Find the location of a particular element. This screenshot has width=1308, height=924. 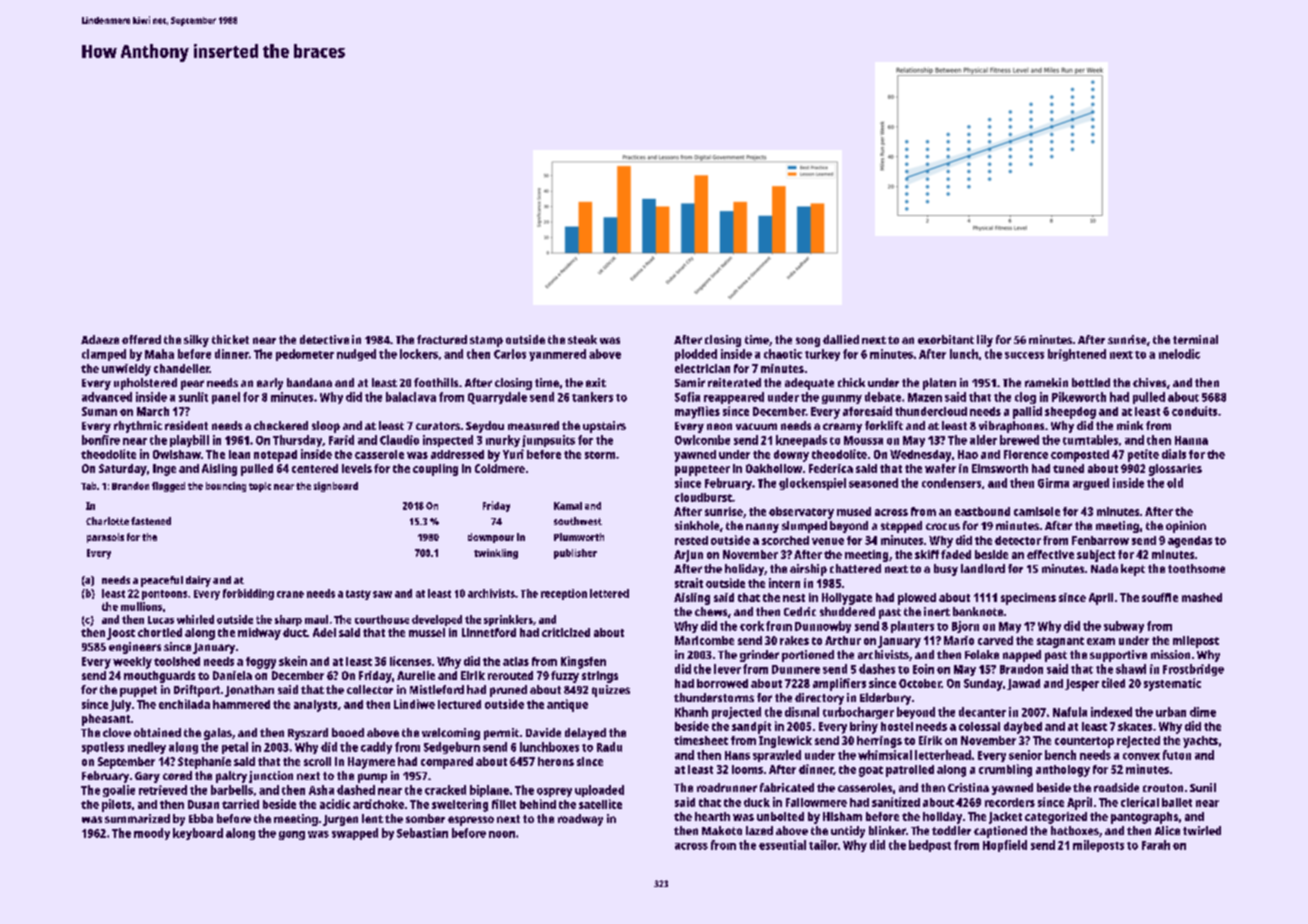

artichoke is located at coordinates (378, 804).
